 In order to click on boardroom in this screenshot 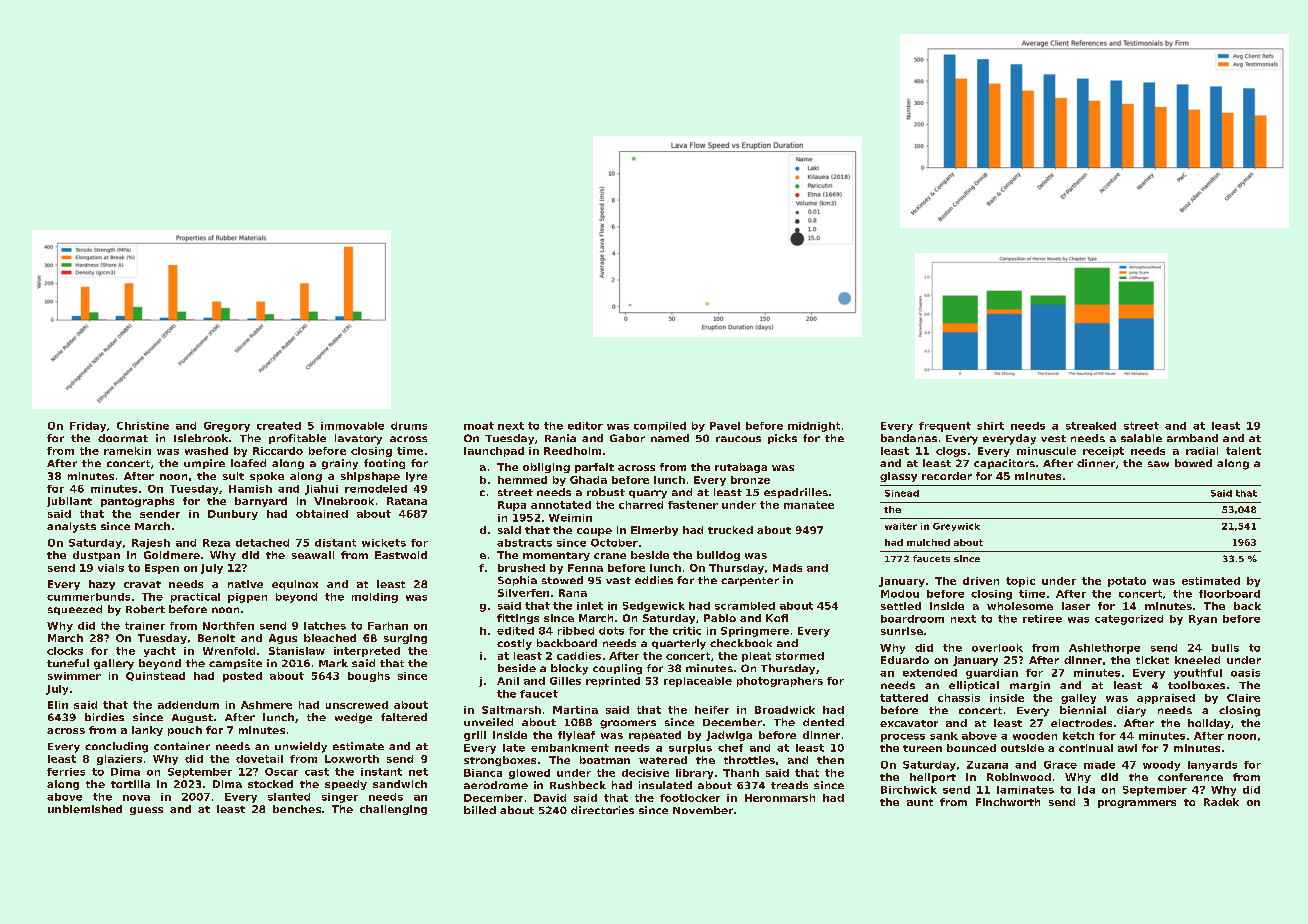, I will do `click(912, 619)`.
